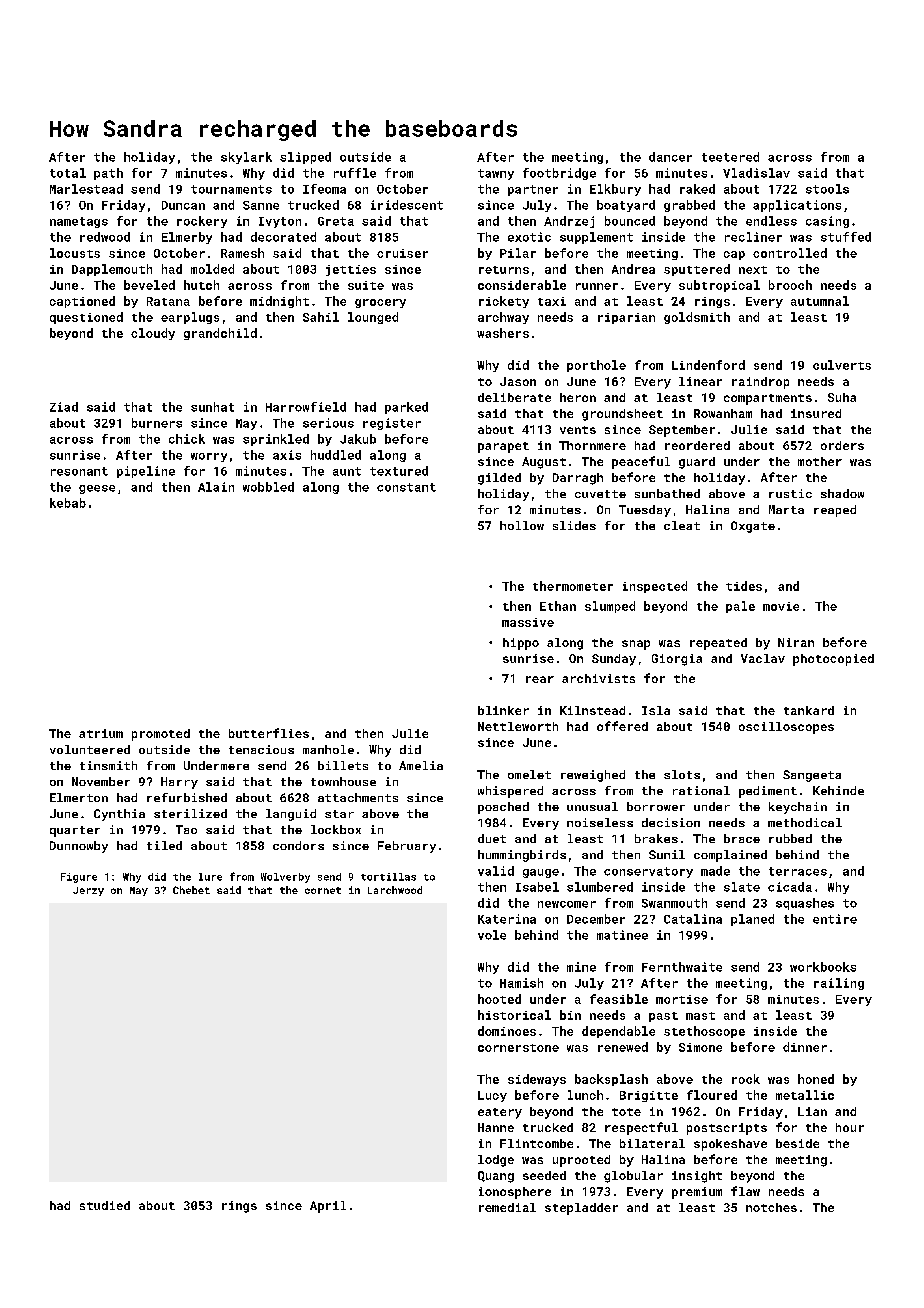 Image resolution: width=924 pixels, height=1308 pixels. Describe the element at coordinates (842, 365) in the screenshot. I see `culverts` at that location.
